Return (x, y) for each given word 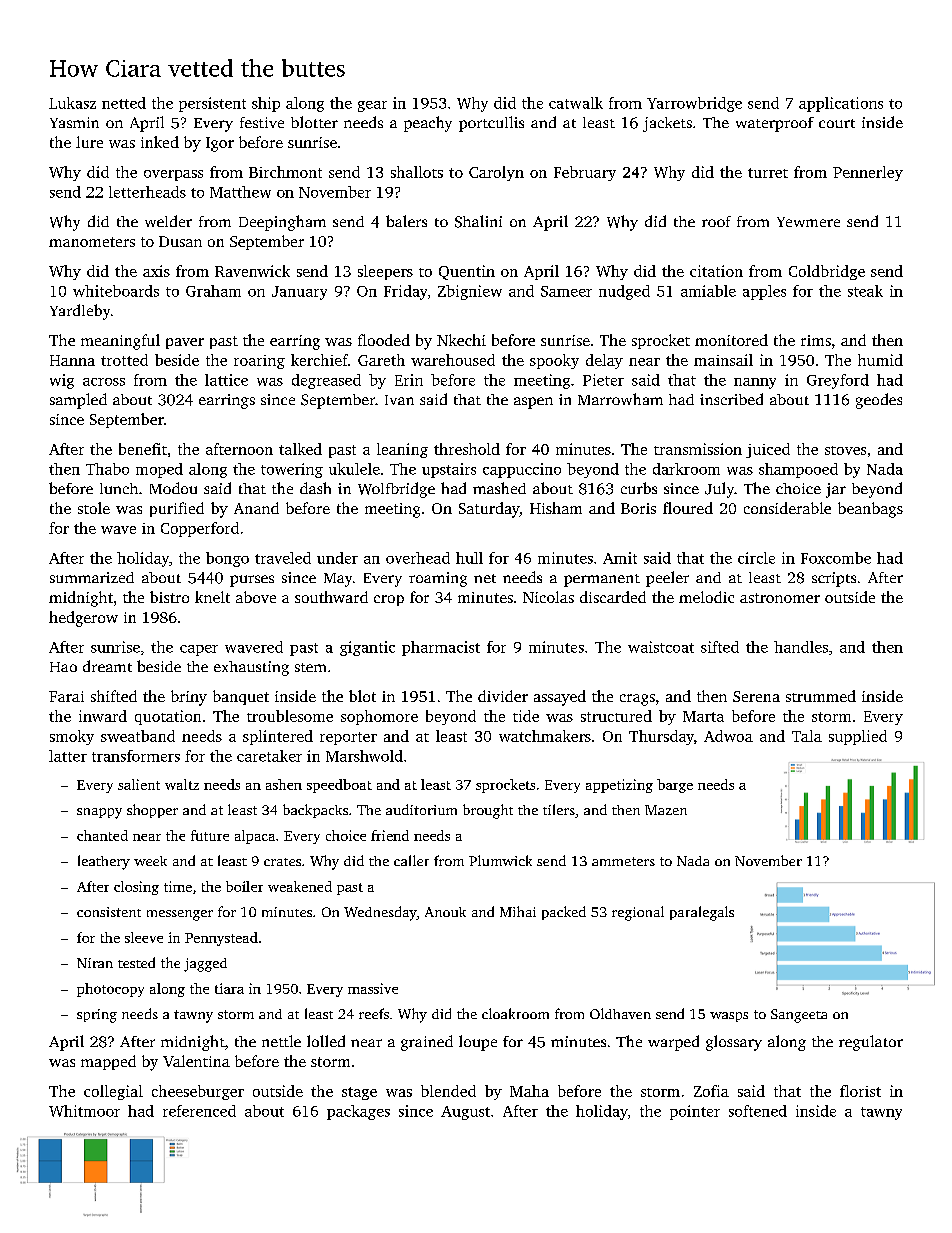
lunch (119, 488)
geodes (879, 401)
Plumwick (500, 860)
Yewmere (808, 222)
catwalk (576, 103)
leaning (402, 450)
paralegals (702, 913)
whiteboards (116, 291)
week (150, 861)
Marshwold (364, 756)
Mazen (666, 810)
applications (841, 104)
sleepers (385, 272)
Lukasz (72, 103)
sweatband (138, 736)
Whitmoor (84, 1111)
